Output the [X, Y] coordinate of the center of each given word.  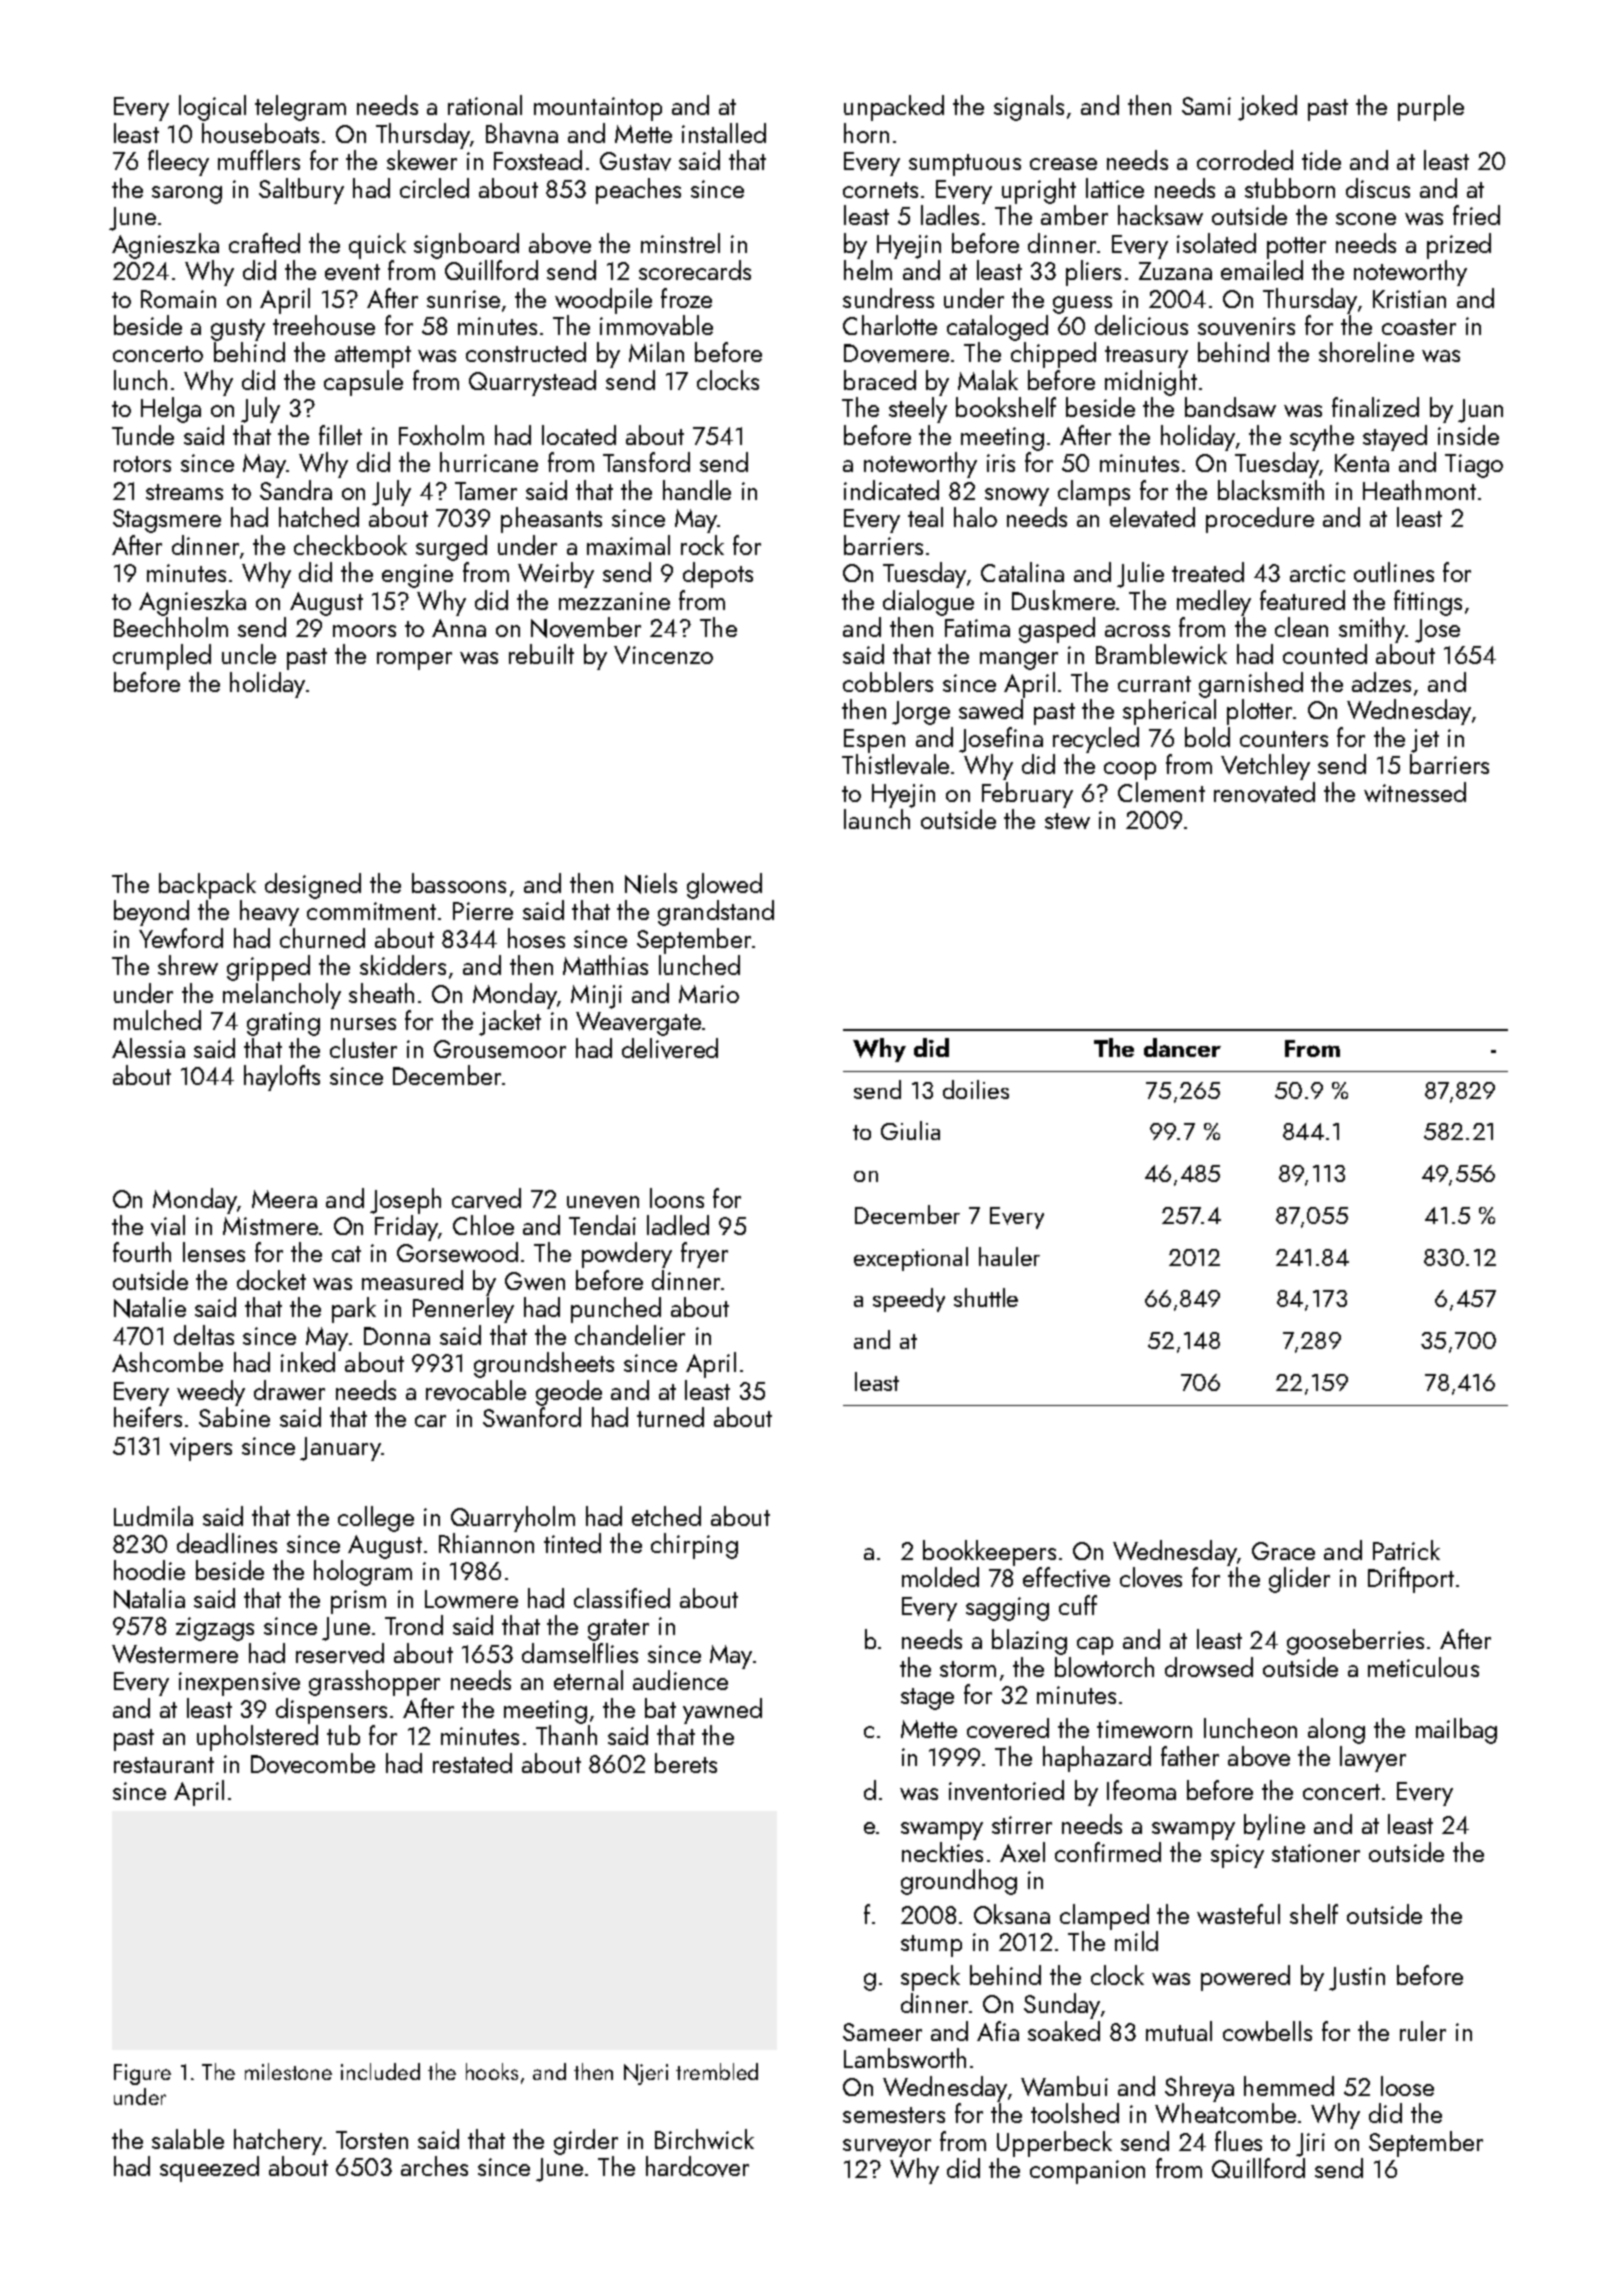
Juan [1480, 411]
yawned [722, 1711]
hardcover [697, 2166]
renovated [1264, 792]
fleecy [178, 163]
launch [877, 819]
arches [434, 2166]
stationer [1316, 1853]
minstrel [680, 243]
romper [414, 661]
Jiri [1310, 2145]
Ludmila [153, 1516]
